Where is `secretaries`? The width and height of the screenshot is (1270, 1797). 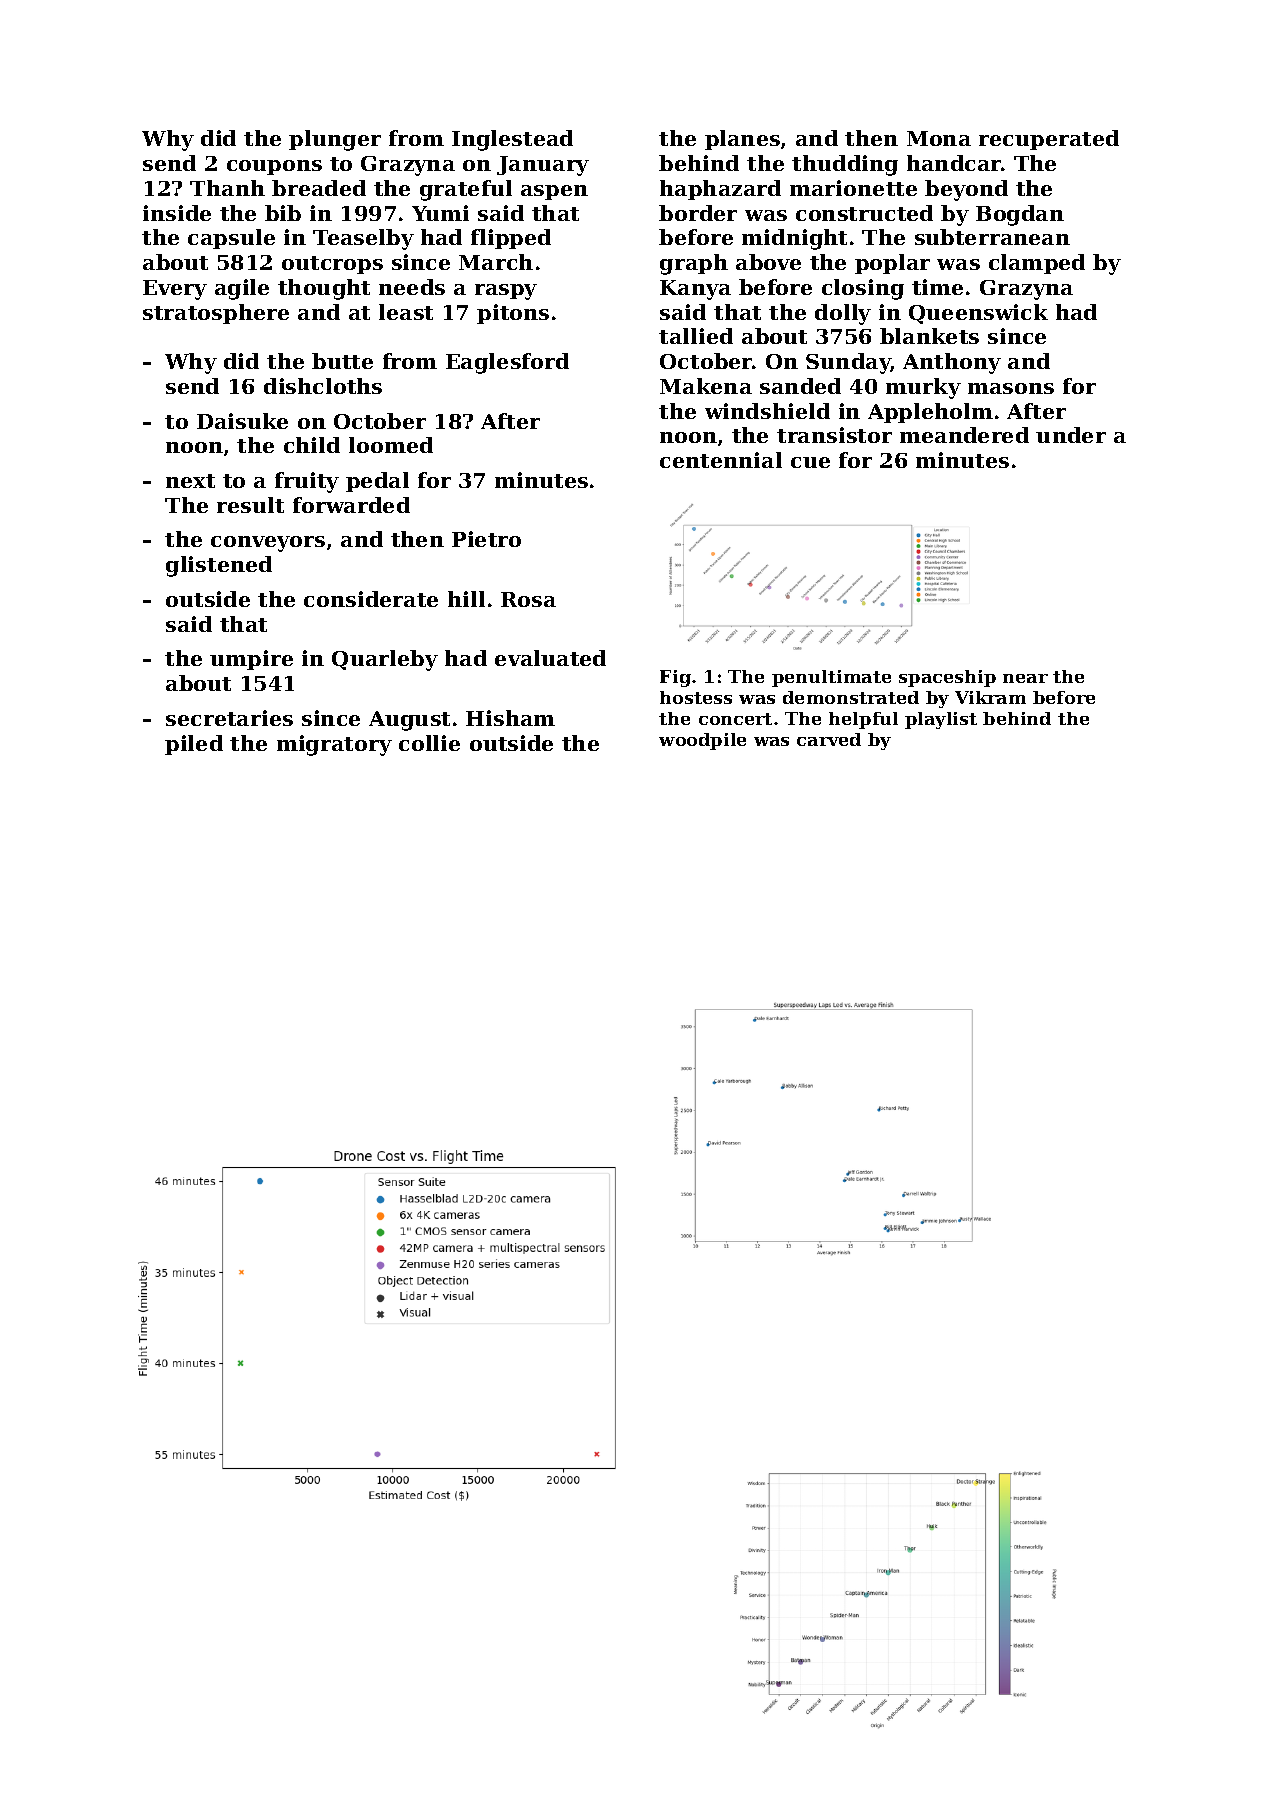 secretaries is located at coordinates (229, 718).
